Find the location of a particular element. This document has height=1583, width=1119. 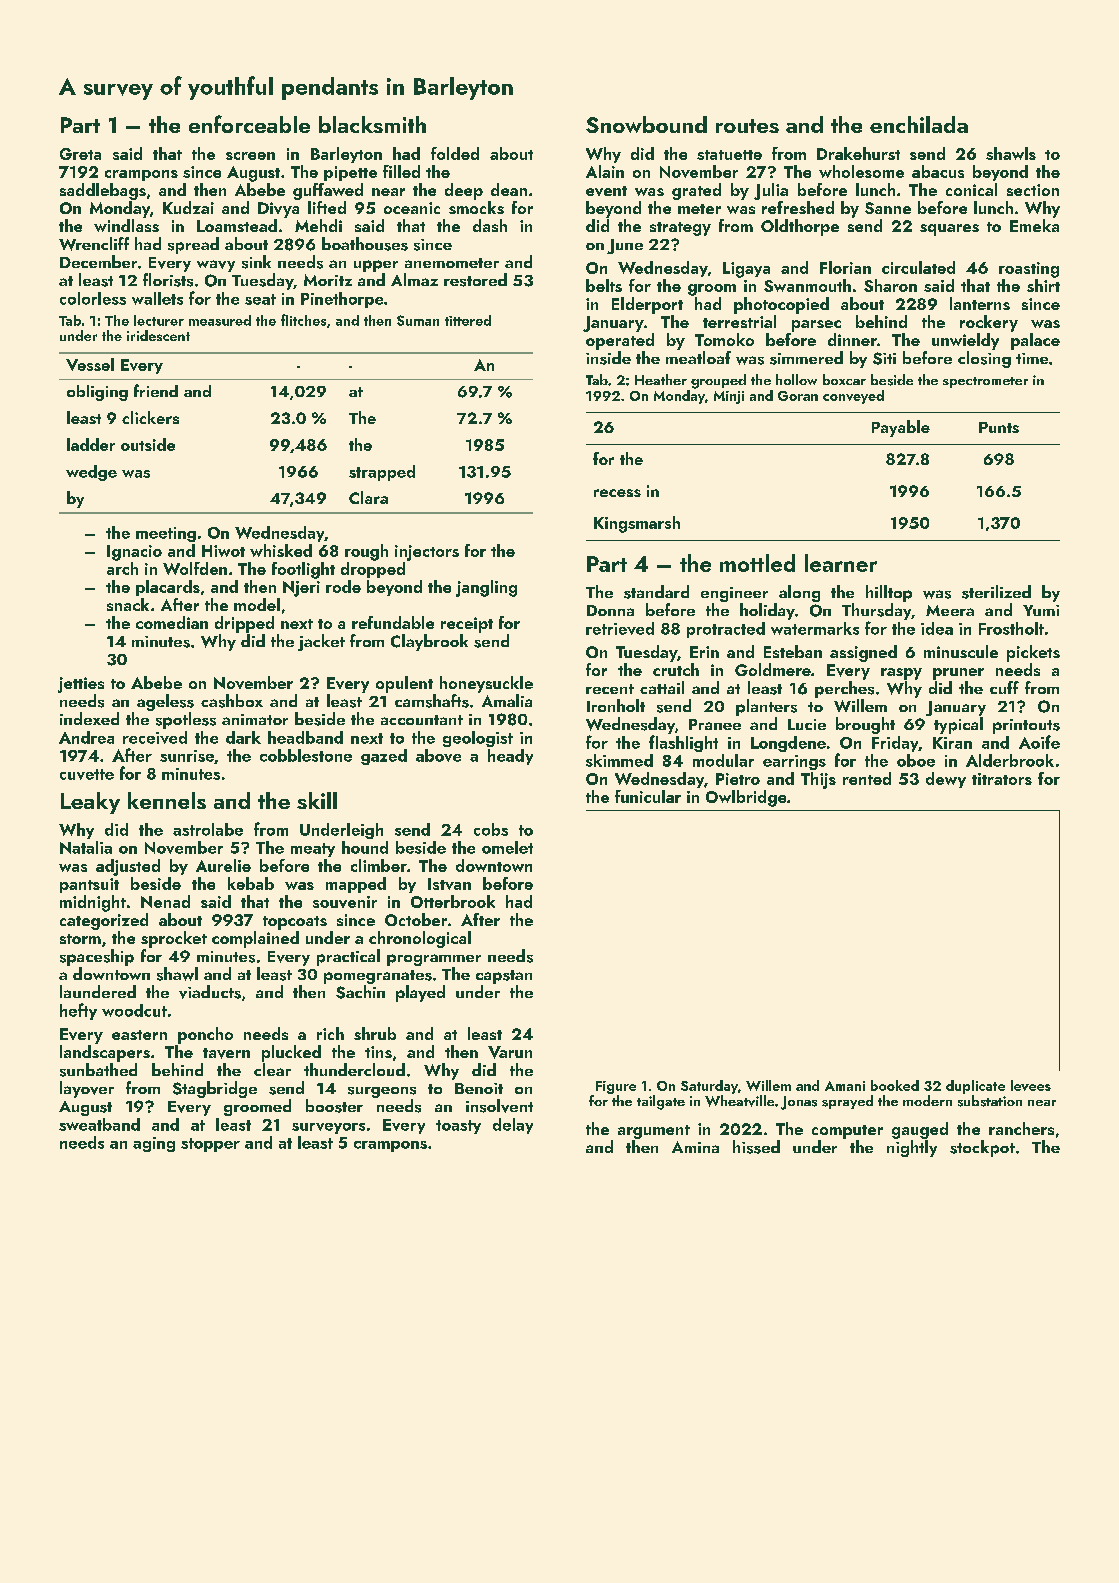

model is located at coordinates (257, 604).
